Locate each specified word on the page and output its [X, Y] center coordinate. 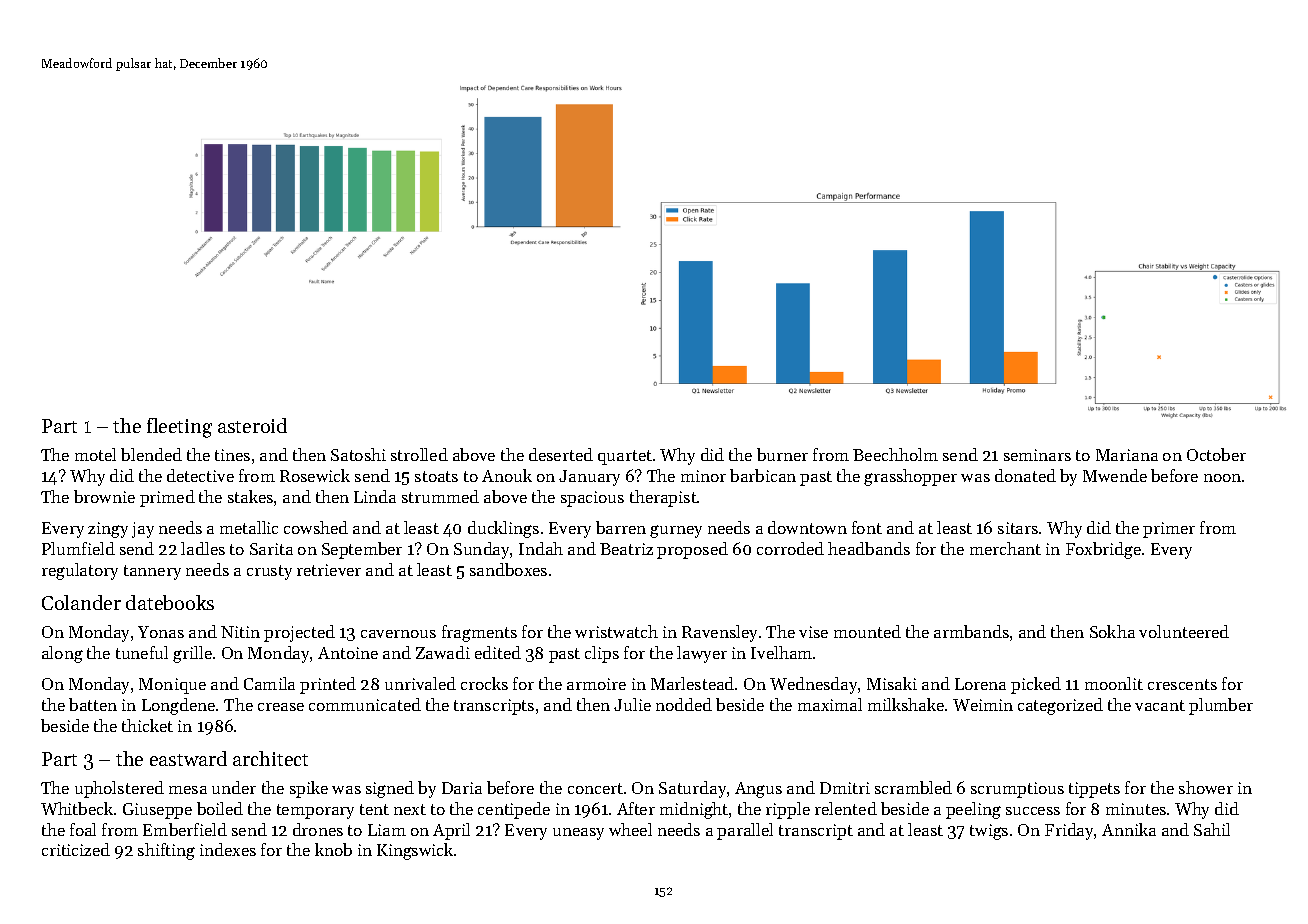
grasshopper [910, 477]
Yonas [161, 632]
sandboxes [508, 569]
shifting [166, 851]
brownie [104, 496]
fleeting [179, 428]
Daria [462, 788]
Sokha [1112, 631]
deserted [561, 454]
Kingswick [415, 851]
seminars [1037, 455]
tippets [1094, 790]
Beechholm [895, 454]
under [234, 787]
